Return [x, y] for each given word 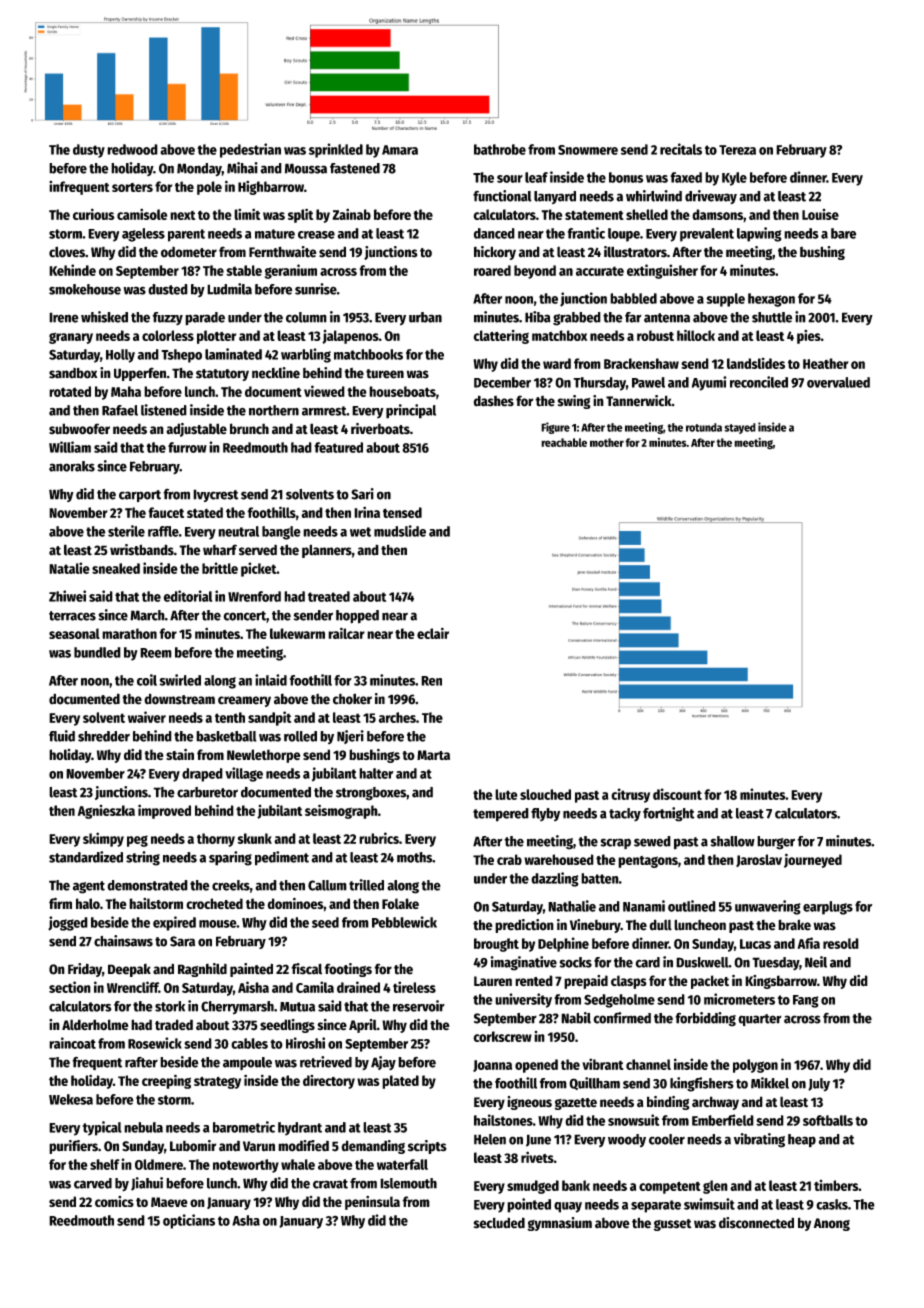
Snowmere [588, 150]
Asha [246, 1220]
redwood [132, 149]
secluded [499, 1223]
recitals [681, 149]
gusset [673, 1225]
